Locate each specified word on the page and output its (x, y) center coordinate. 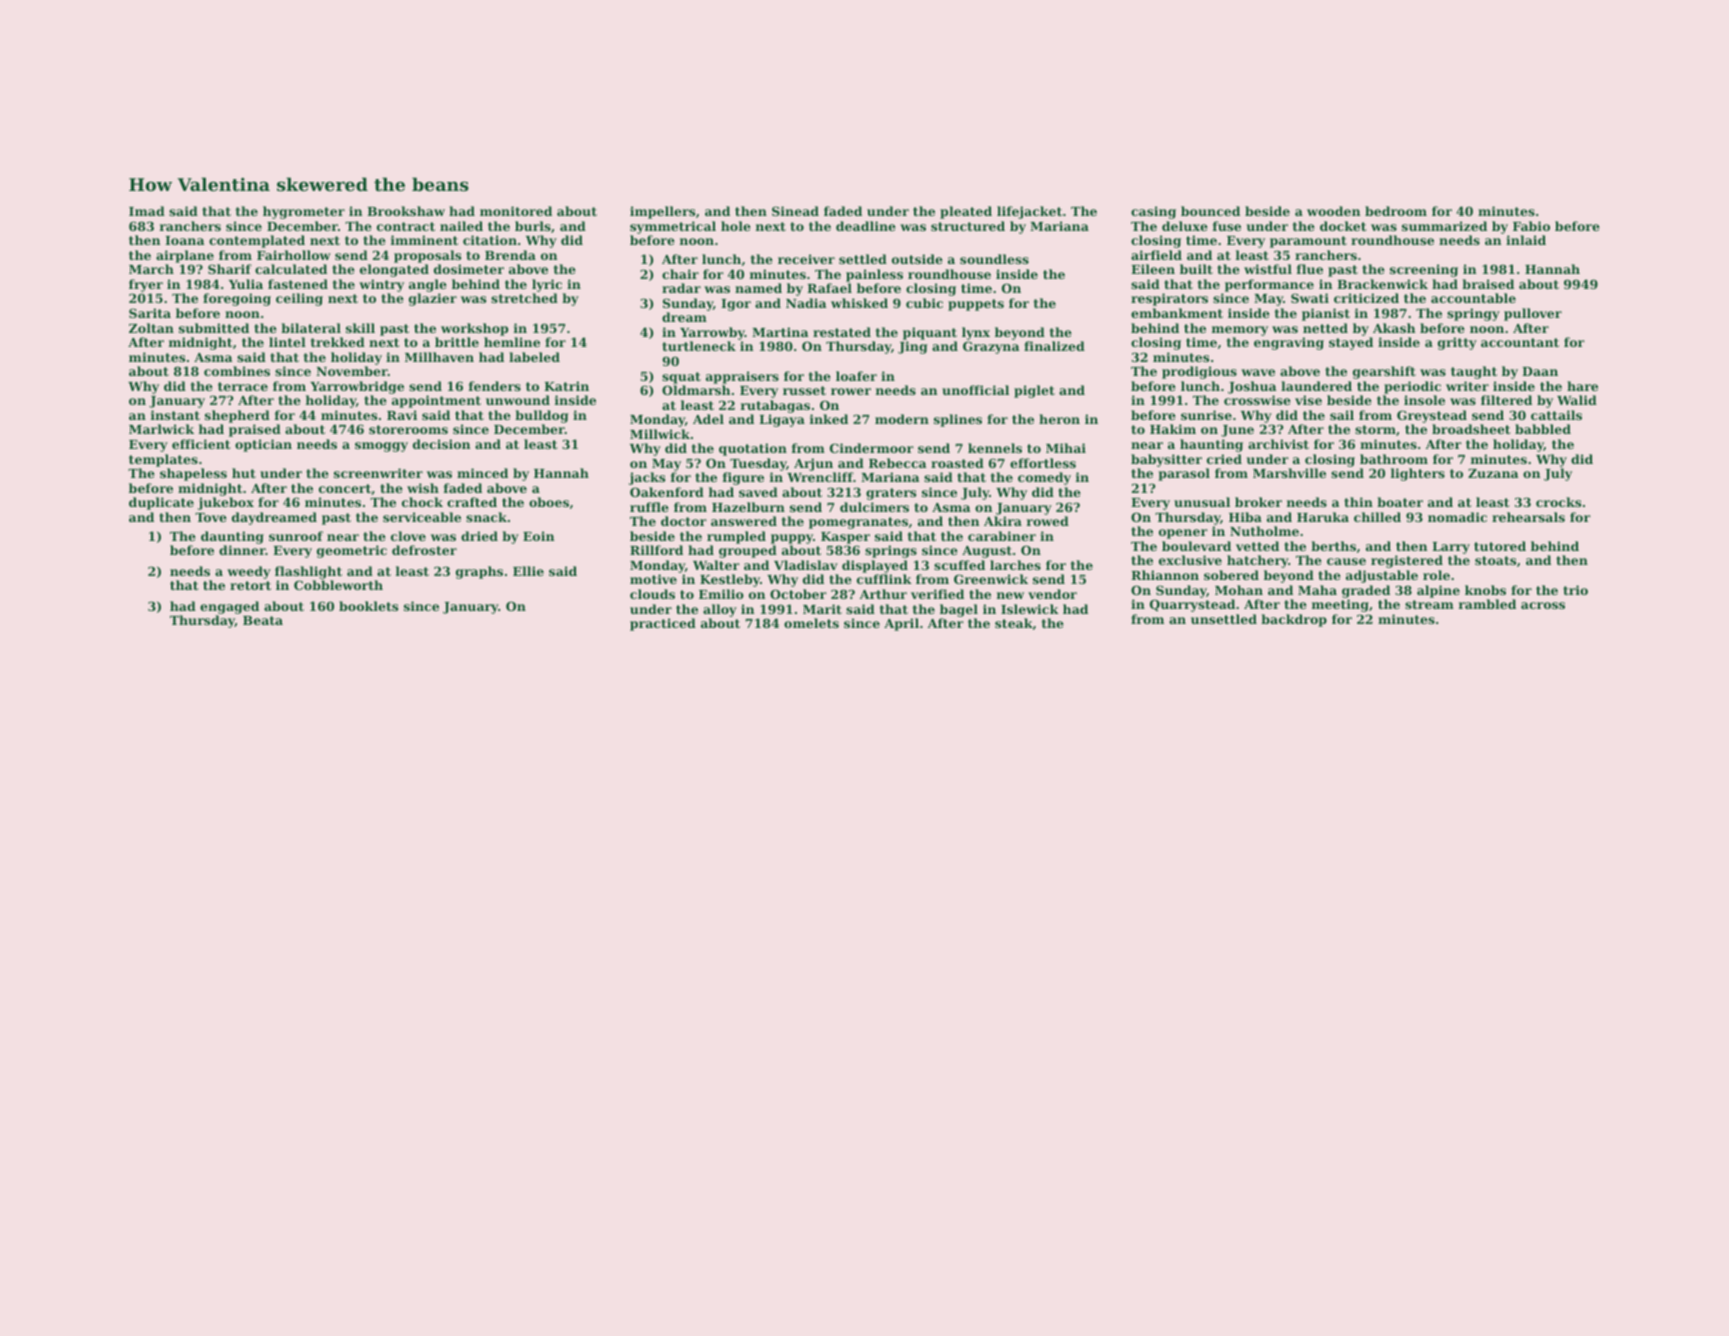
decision (442, 444)
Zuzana (1493, 473)
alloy (720, 610)
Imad (147, 211)
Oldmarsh (696, 390)
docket (1343, 226)
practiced (663, 624)
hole (736, 226)
